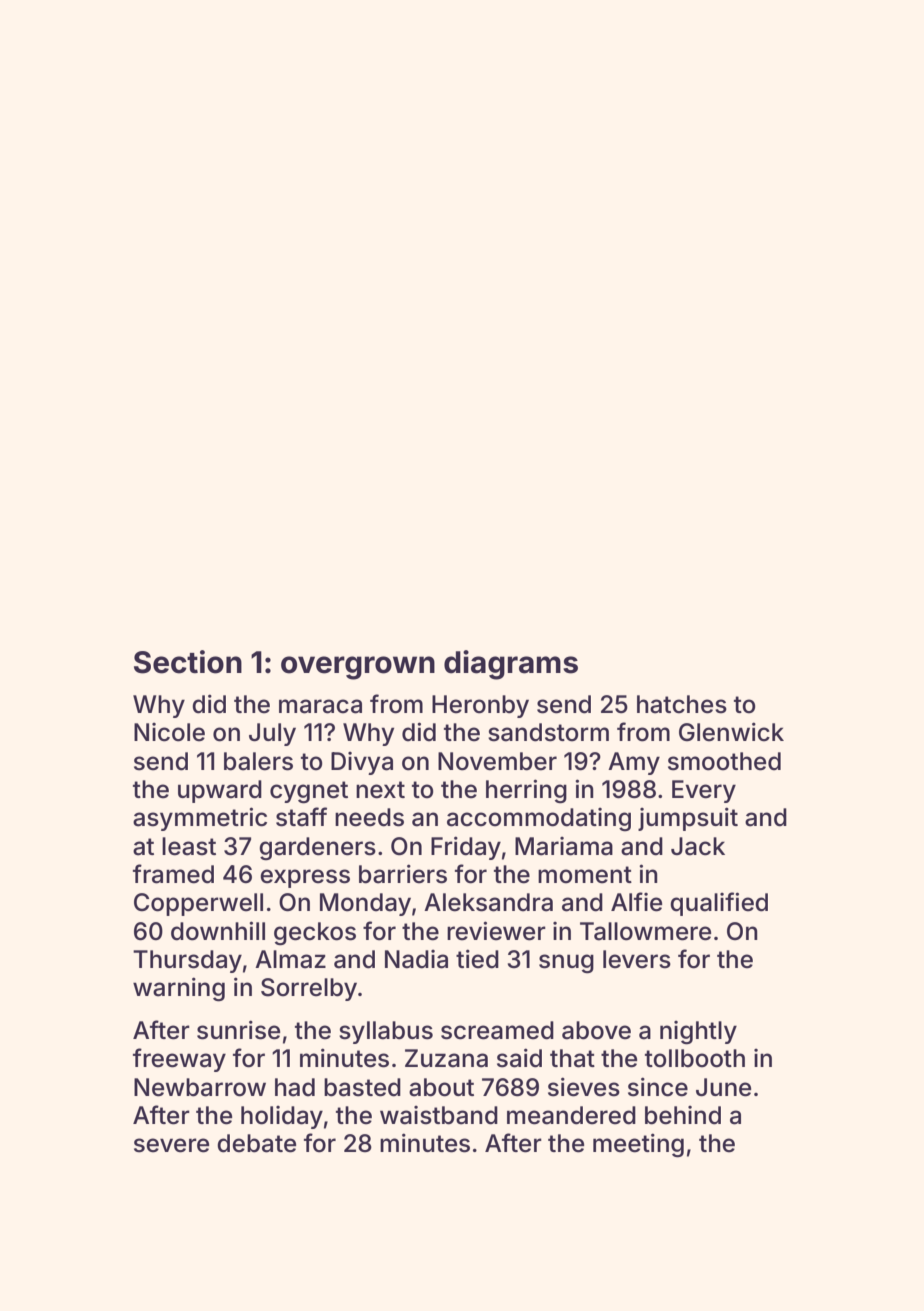  Describe the element at coordinates (637, 959) in the image. I see `levers` at that location.
